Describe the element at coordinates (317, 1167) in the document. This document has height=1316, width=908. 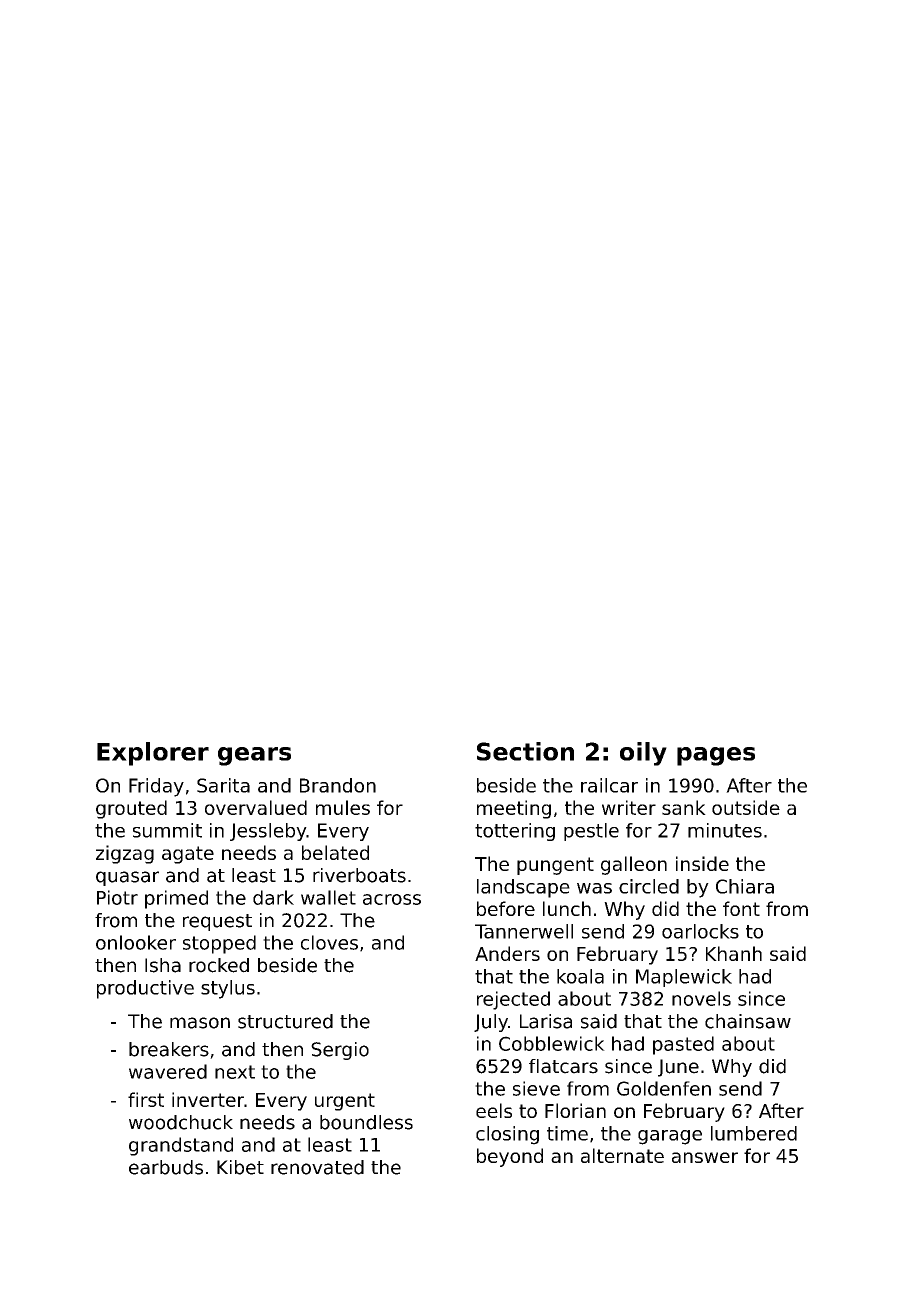
I see `renovated` at that location.
